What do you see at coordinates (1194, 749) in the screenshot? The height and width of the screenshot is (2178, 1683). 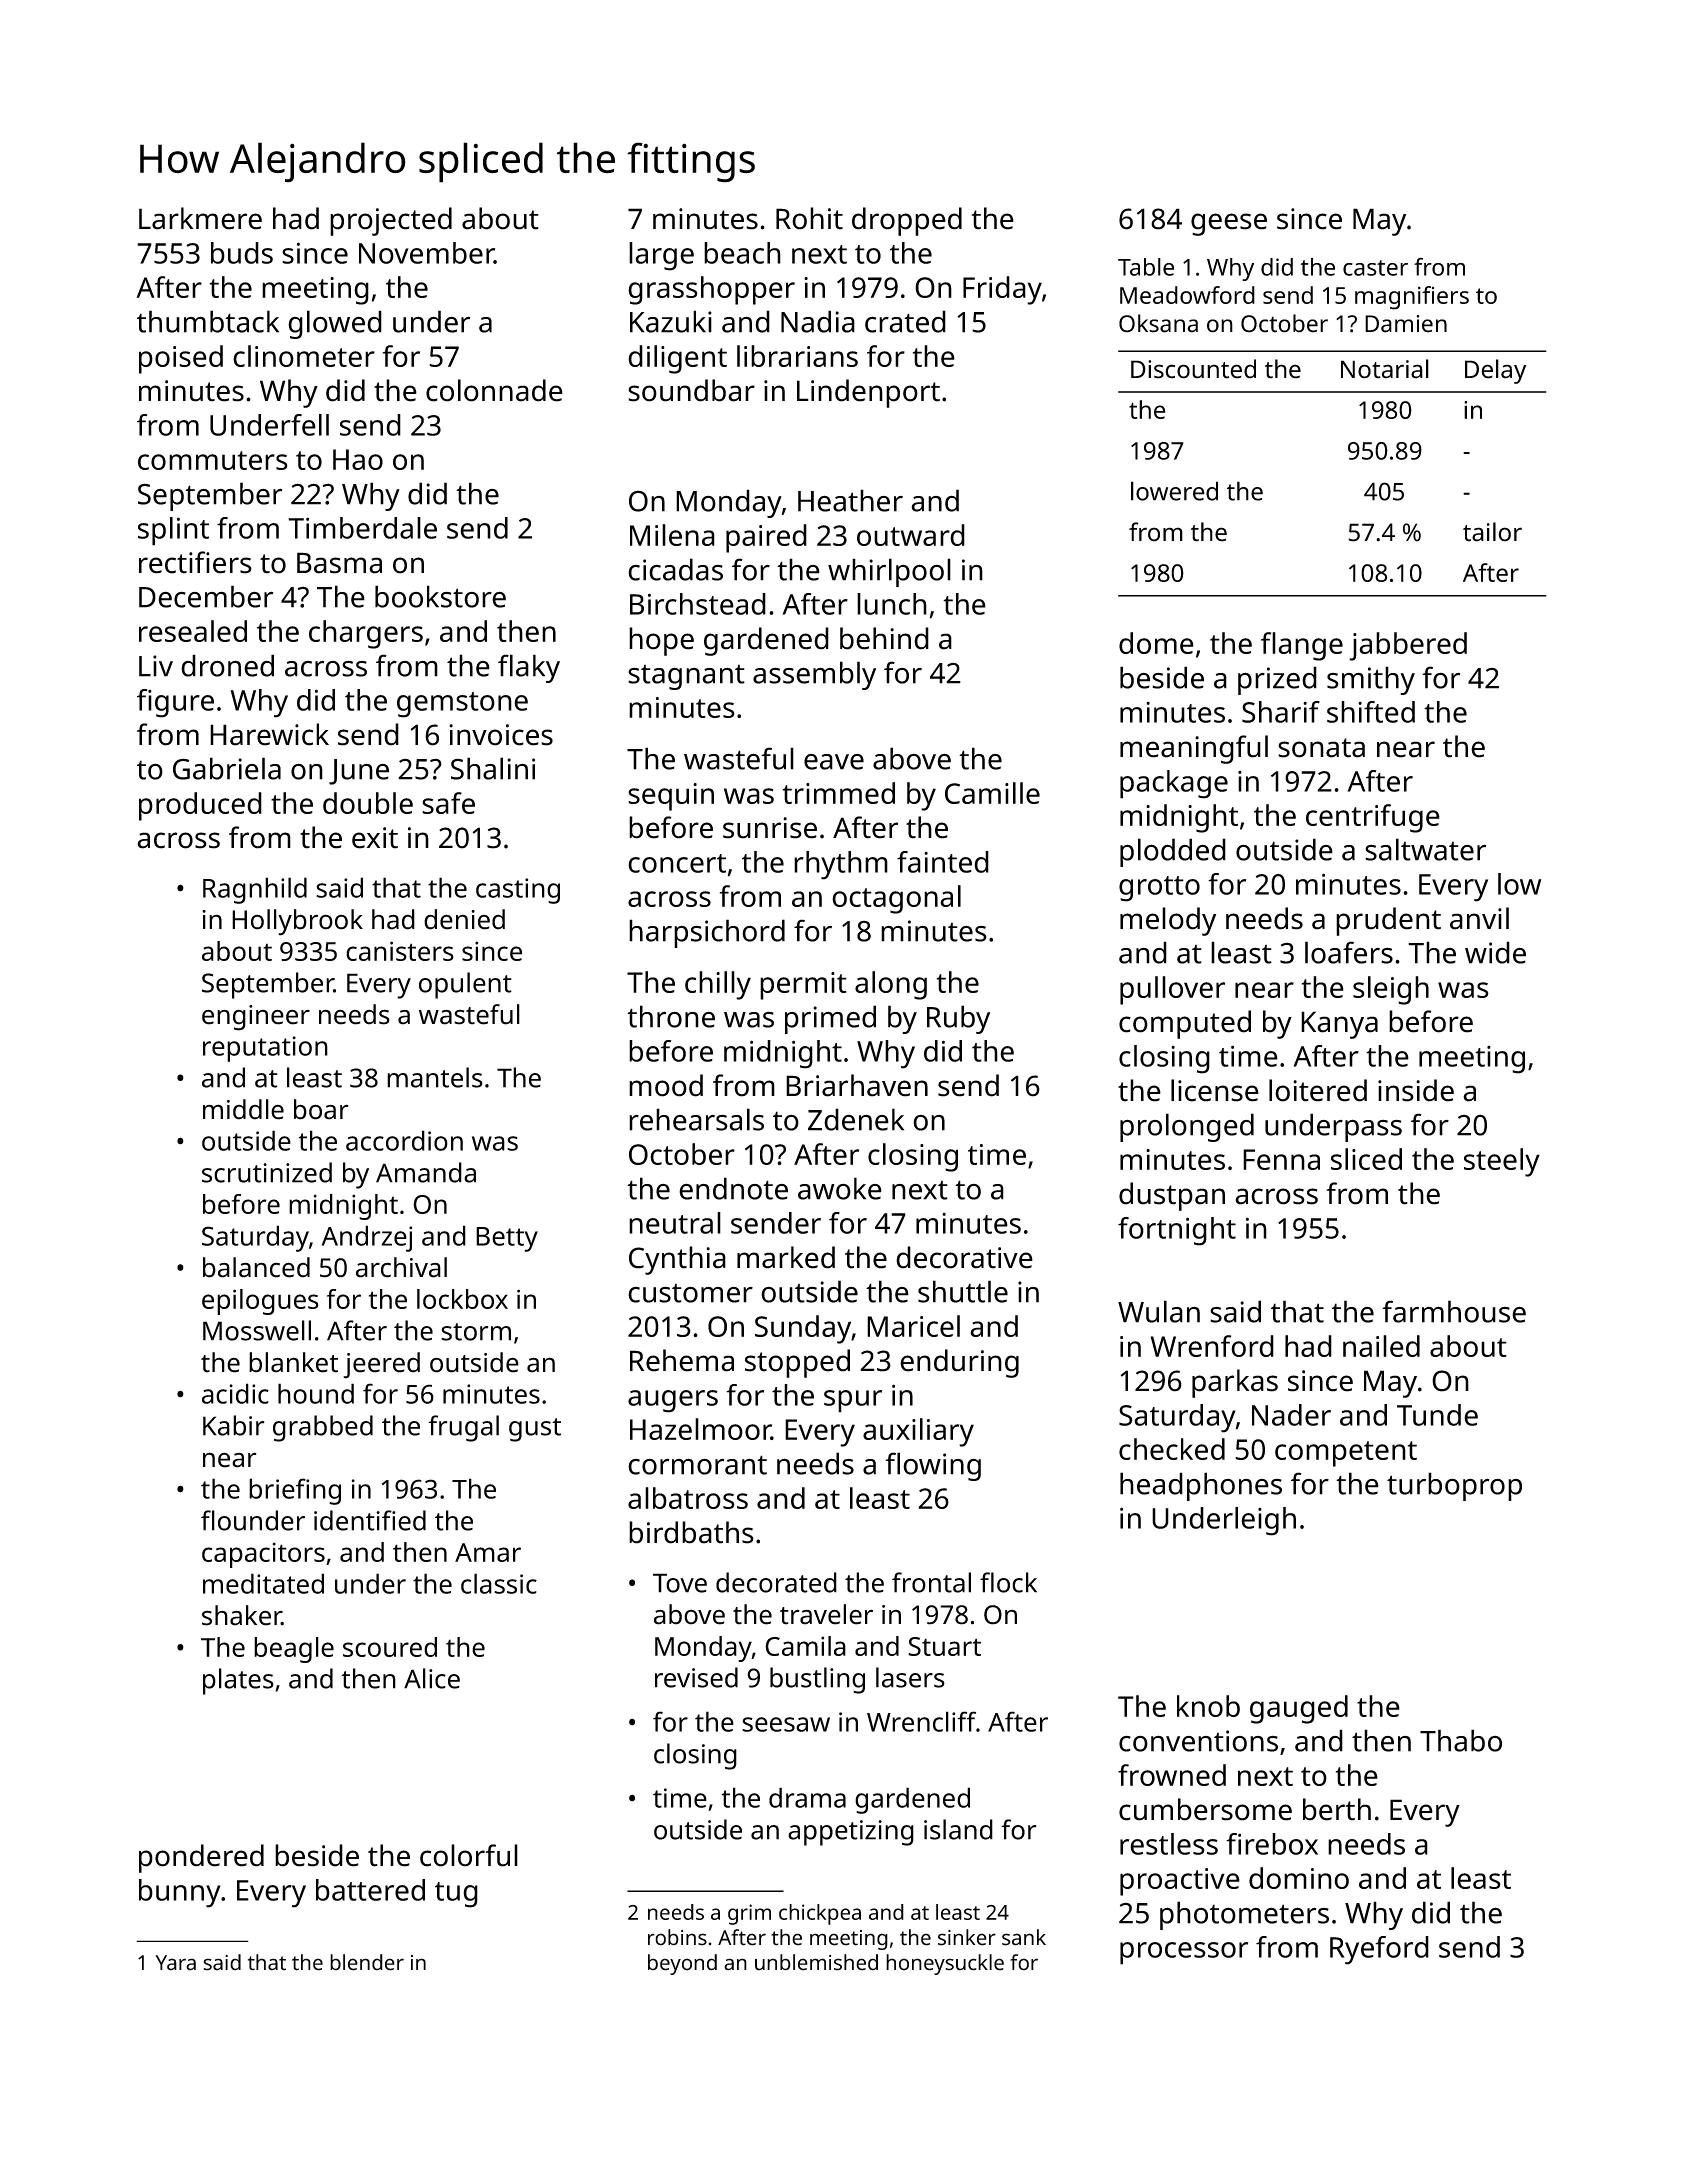 I see `meaningful` at bounding box center [1194, 749].
